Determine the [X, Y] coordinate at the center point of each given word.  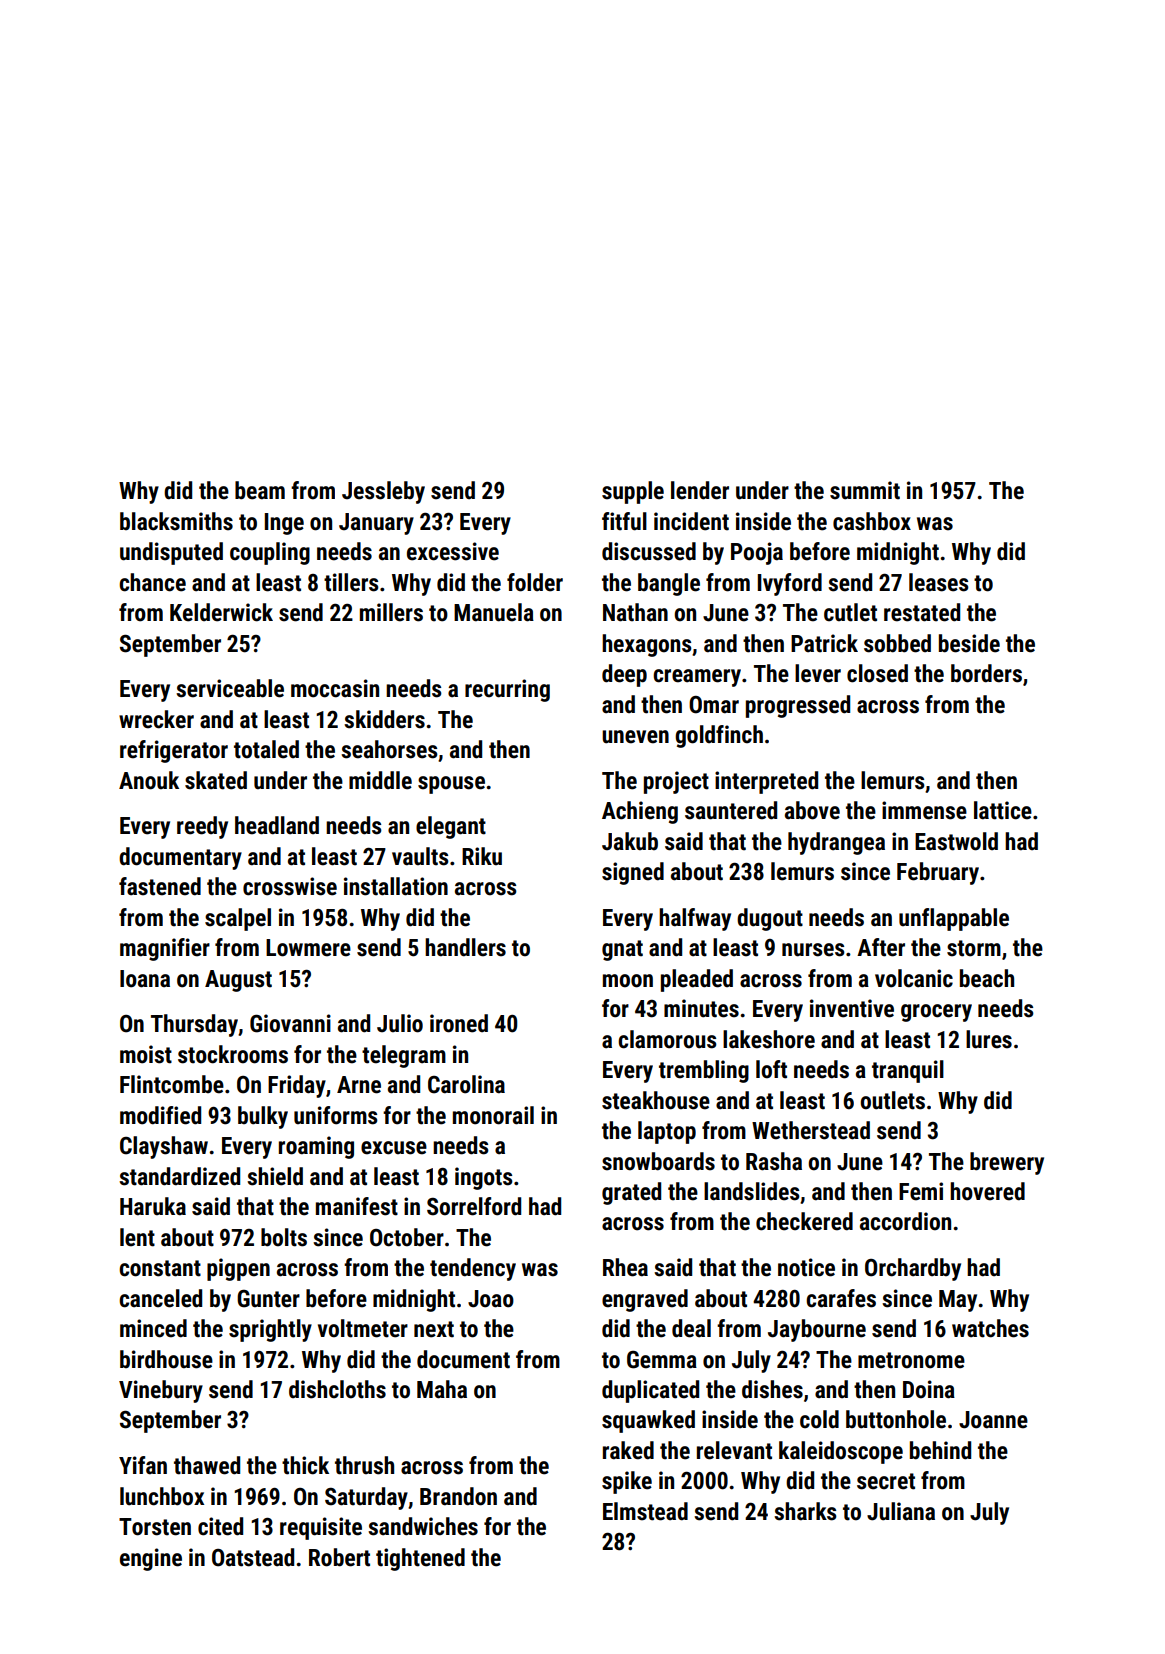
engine [151, 1559]
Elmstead [645, 1511]
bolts [284, 1237]
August [238, 981]
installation [396, 886]
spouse [451, 785]
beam [260, 490]
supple [633, 492]
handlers [465, 947]
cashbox [872, 521]
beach [987, 978]
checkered [804, 1221]
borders [986, 673]
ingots [484, 1178]
